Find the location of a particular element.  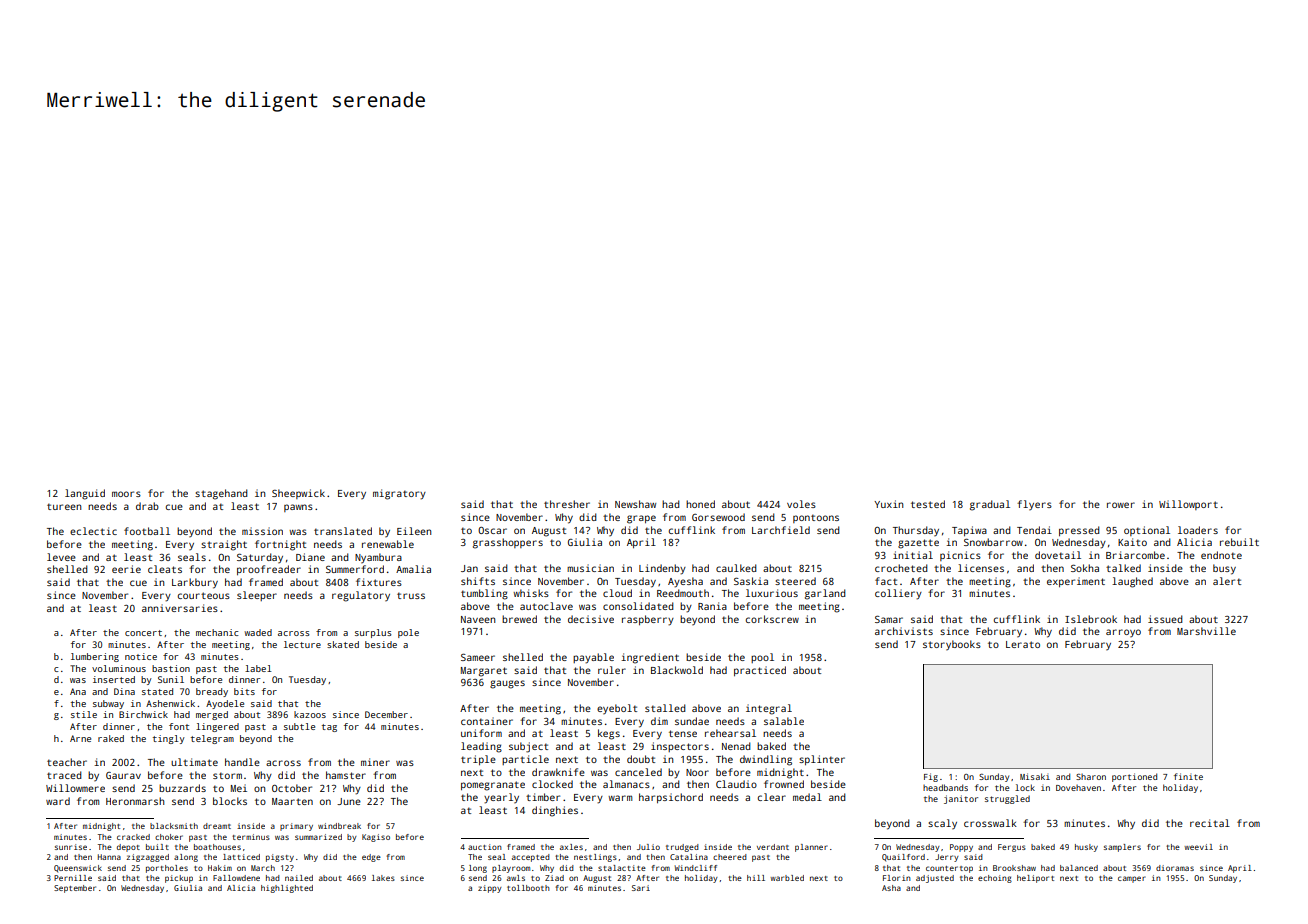

auction is located at coordinates (485, 847).
